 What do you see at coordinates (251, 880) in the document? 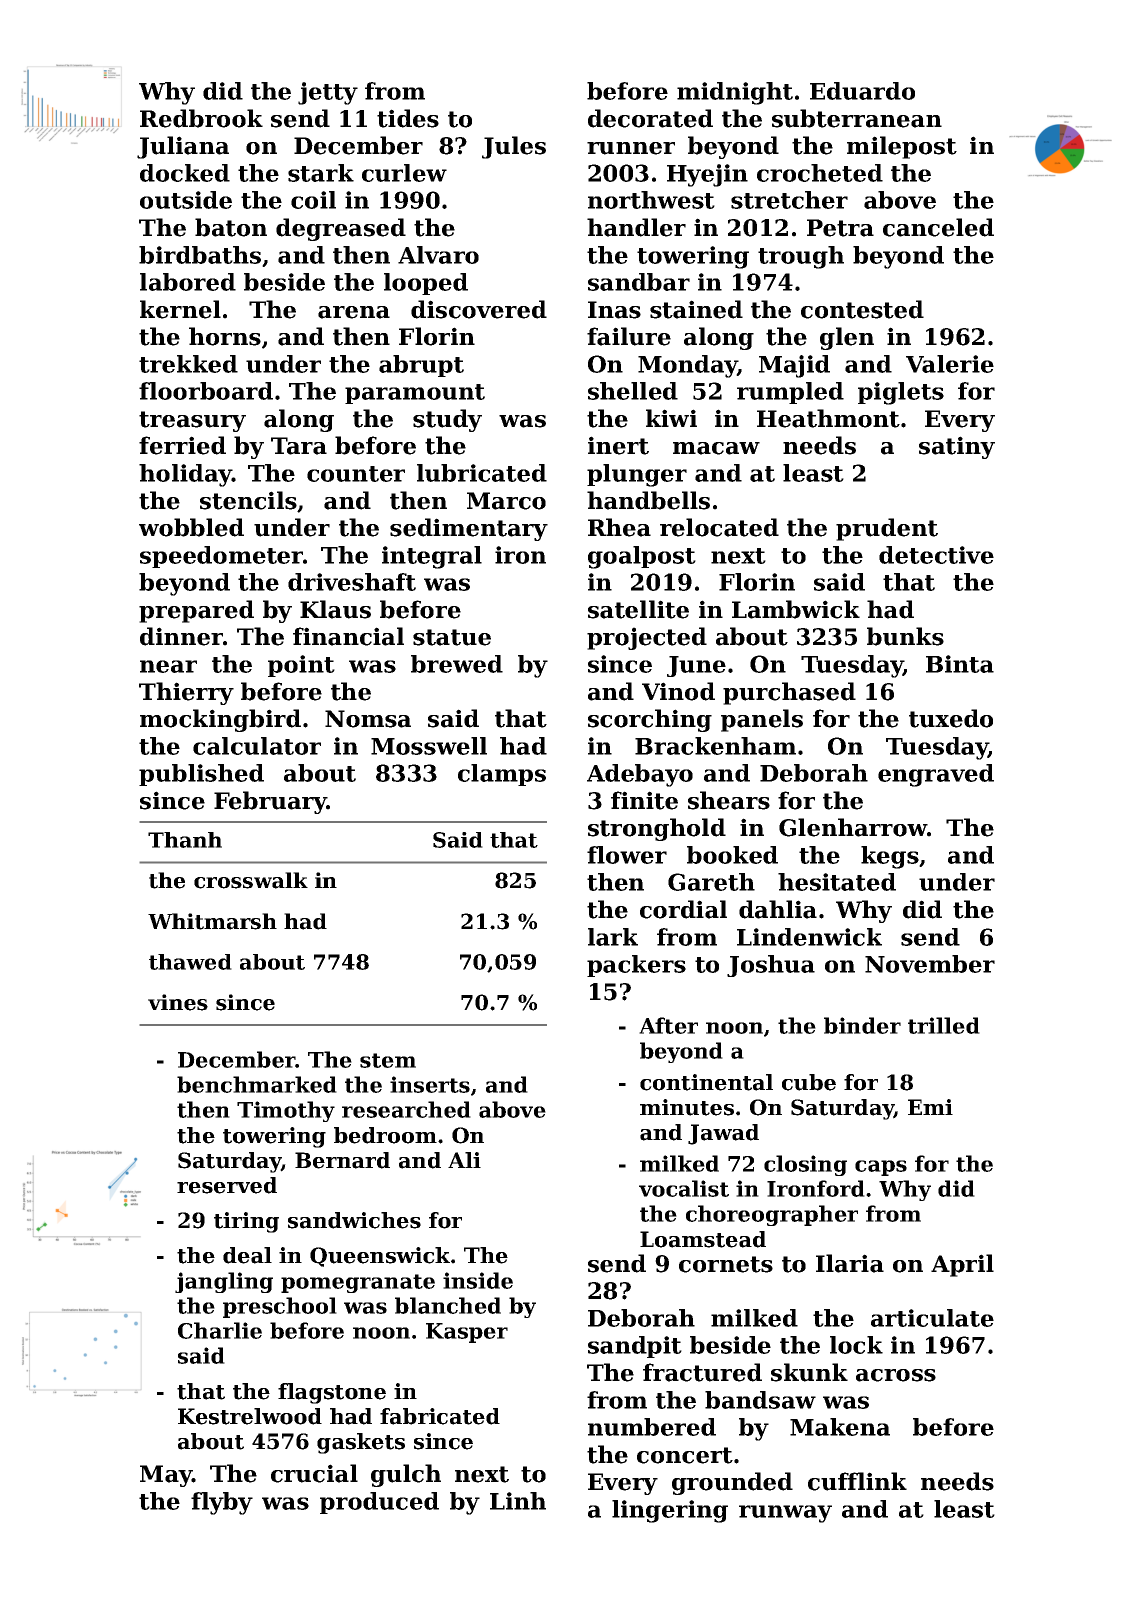
I see `crosswalk` at bounding box center [251, 880].
